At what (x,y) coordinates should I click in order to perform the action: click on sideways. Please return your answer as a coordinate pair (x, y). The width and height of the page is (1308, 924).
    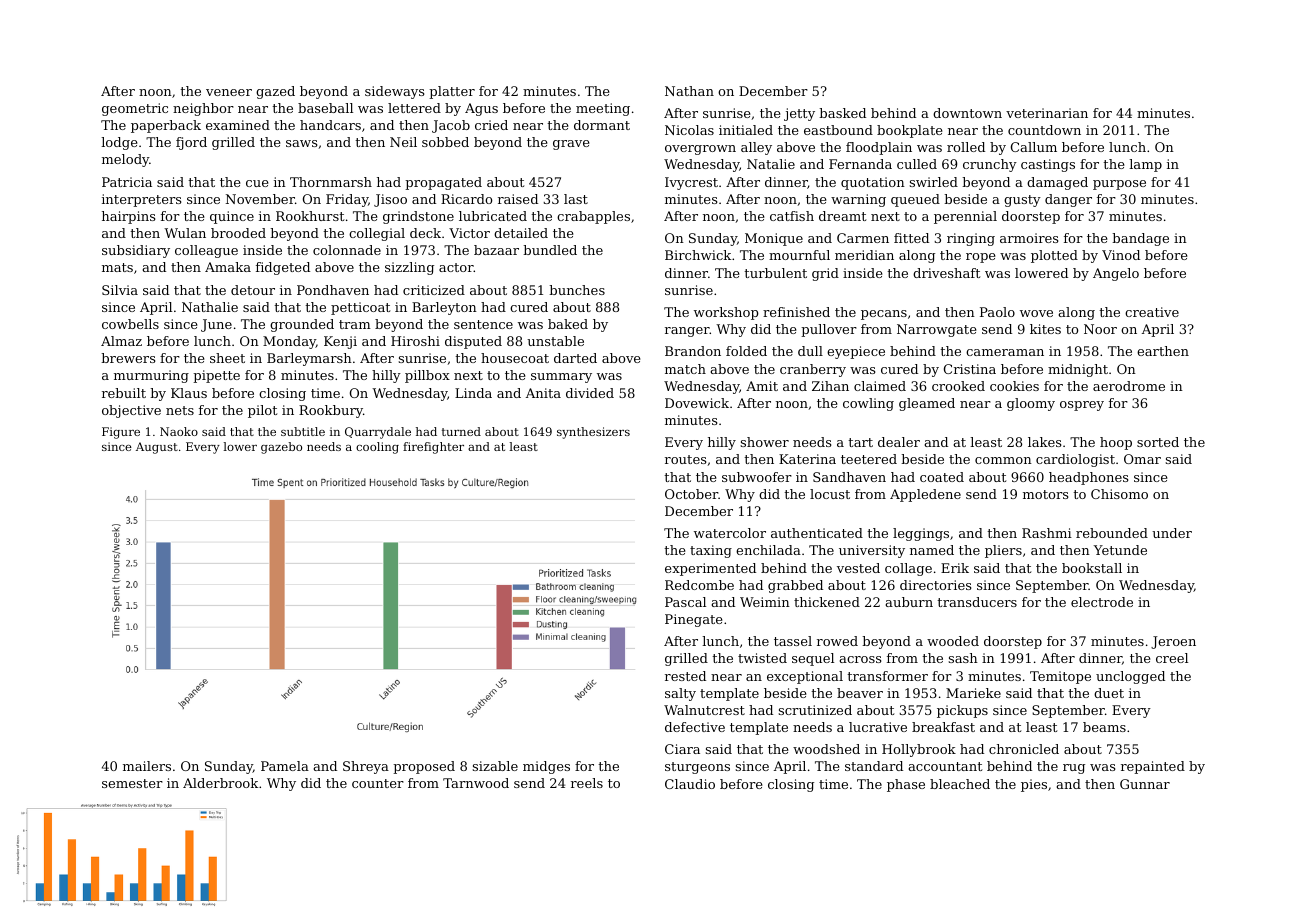
    Looking at the image, I should click on (395, 92).
